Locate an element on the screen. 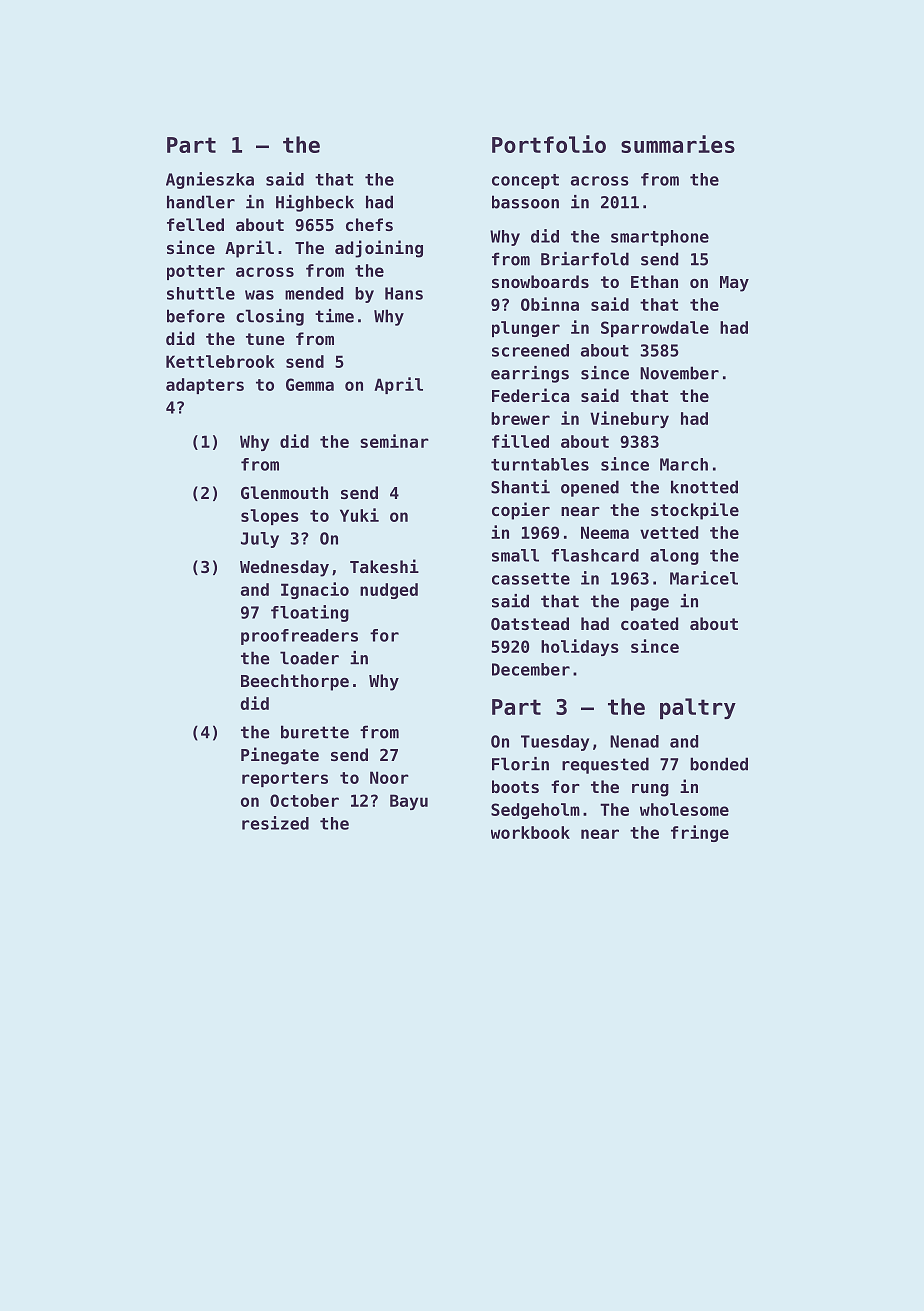  reporters is located at coordinates (285, 779).
